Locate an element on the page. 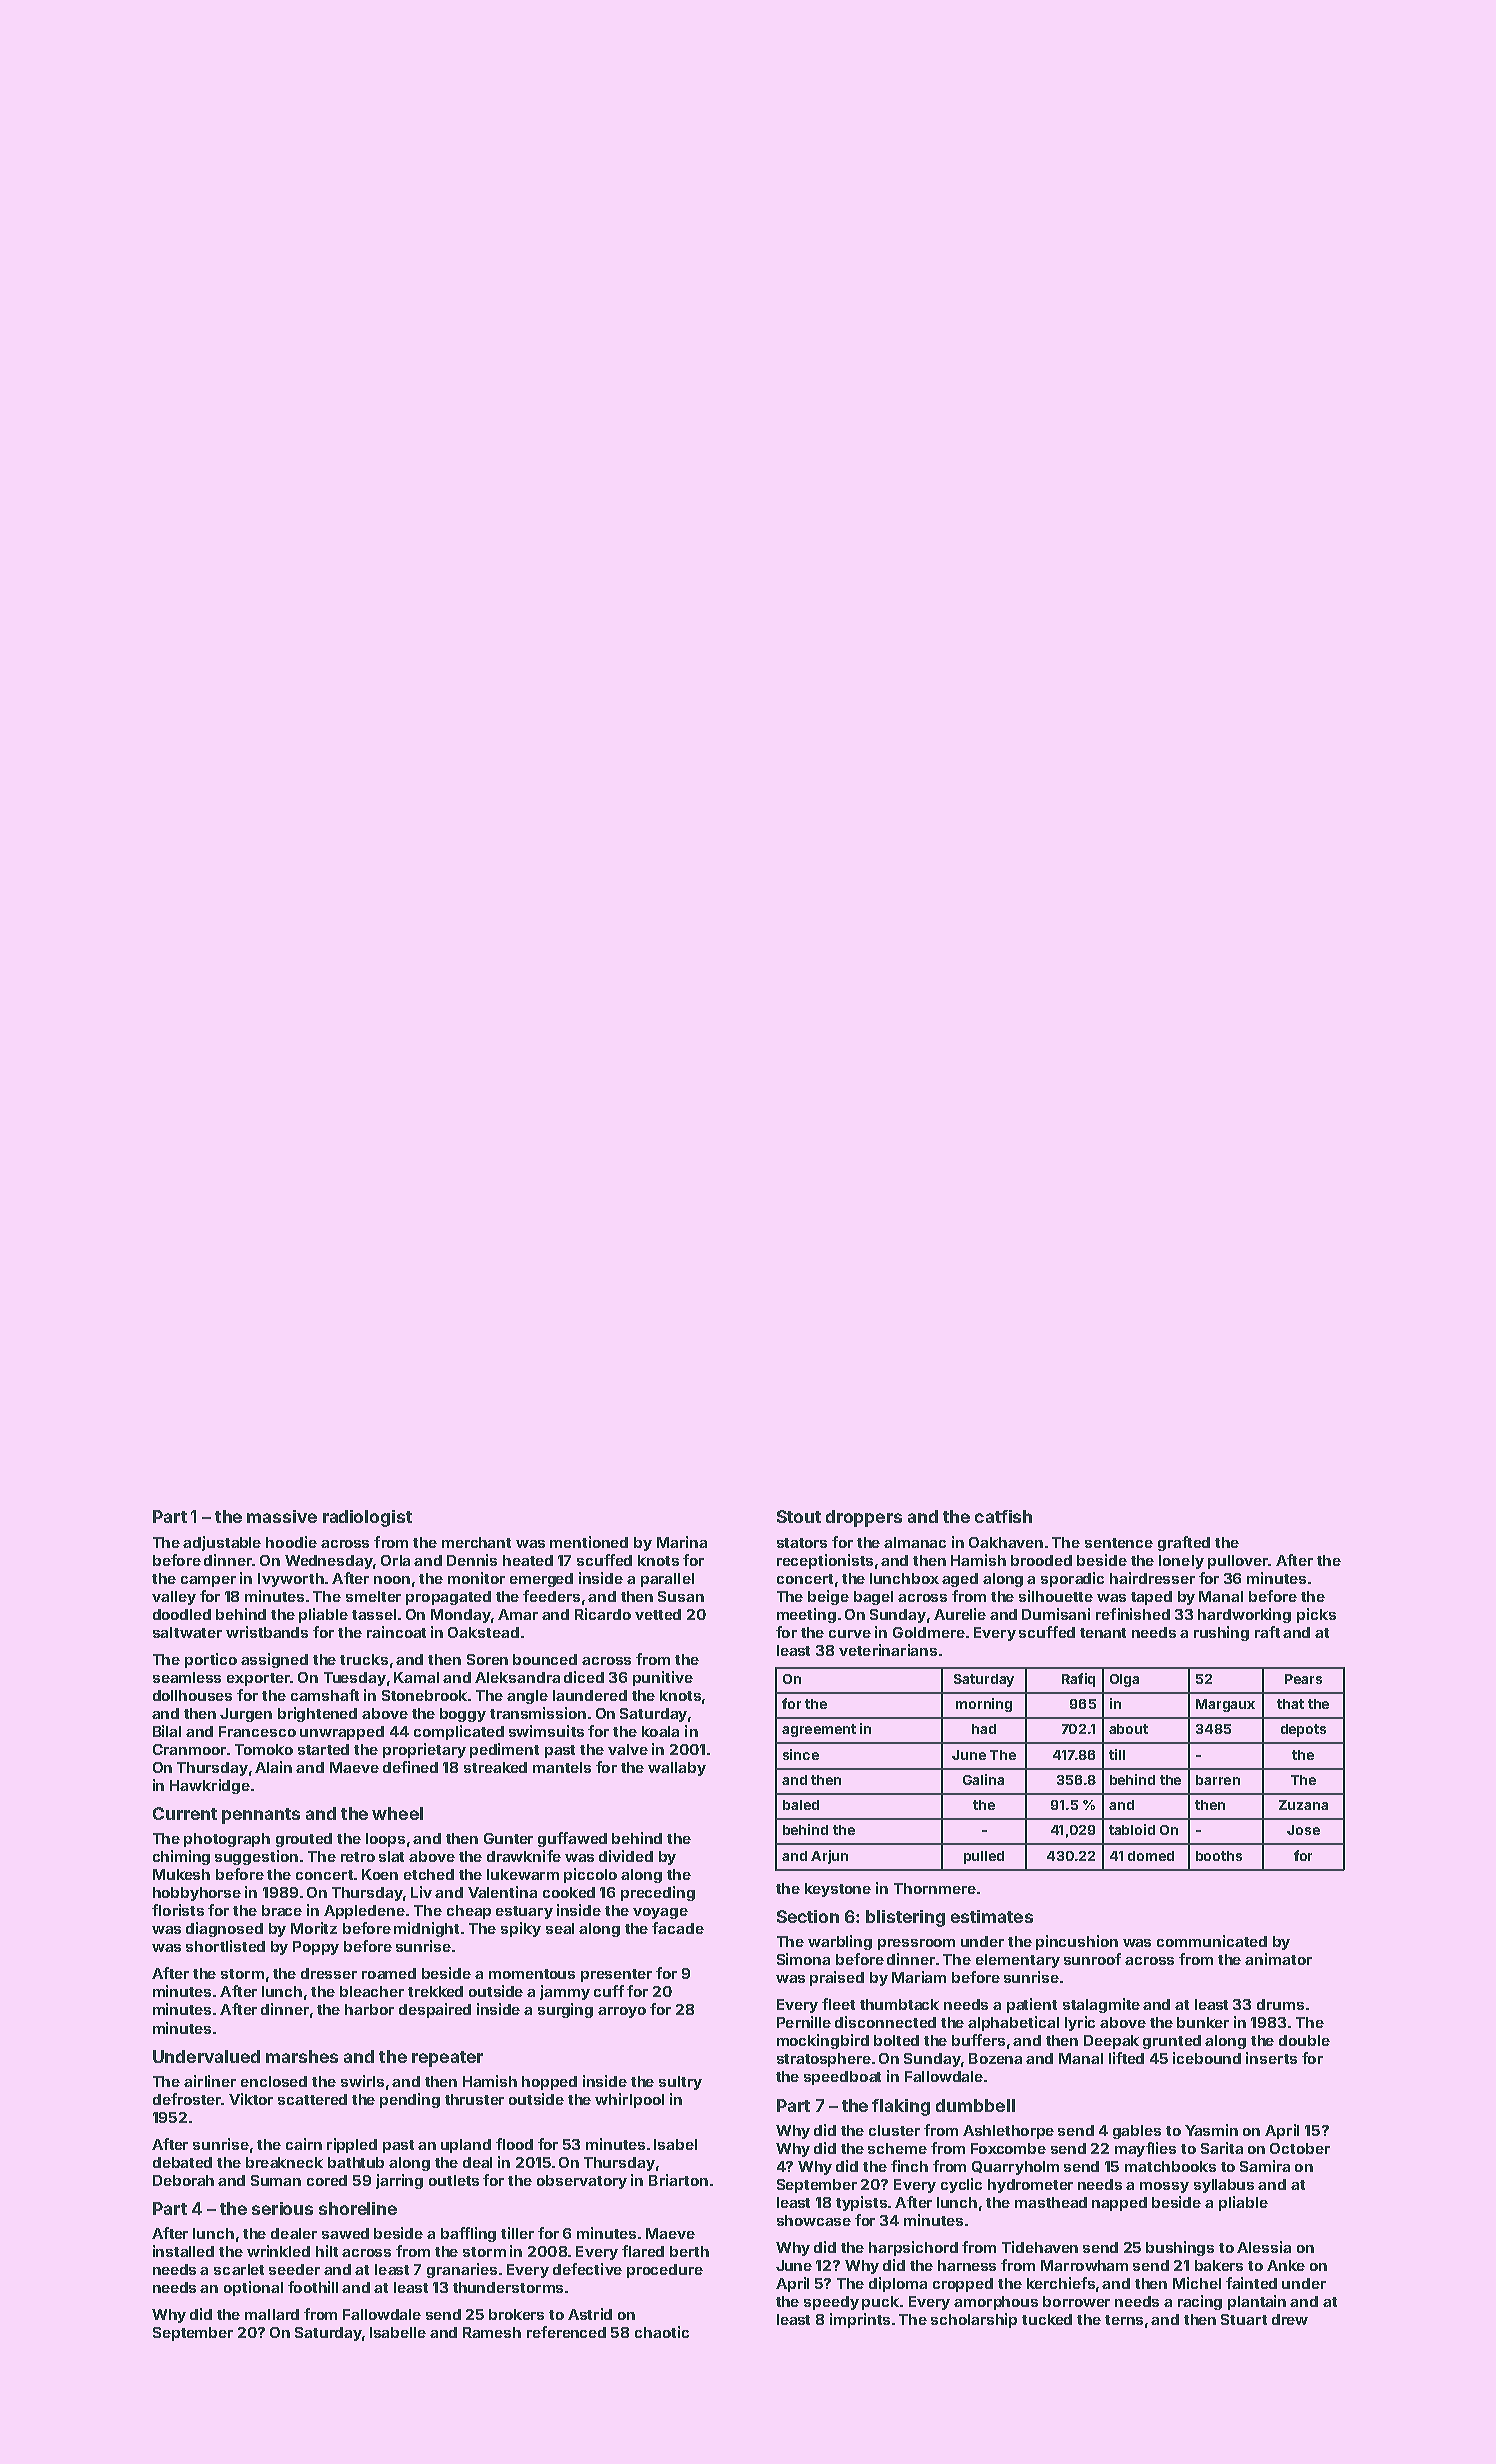 This image has width=1496, height=2464. serious is located at coordinates (282, 2208).
